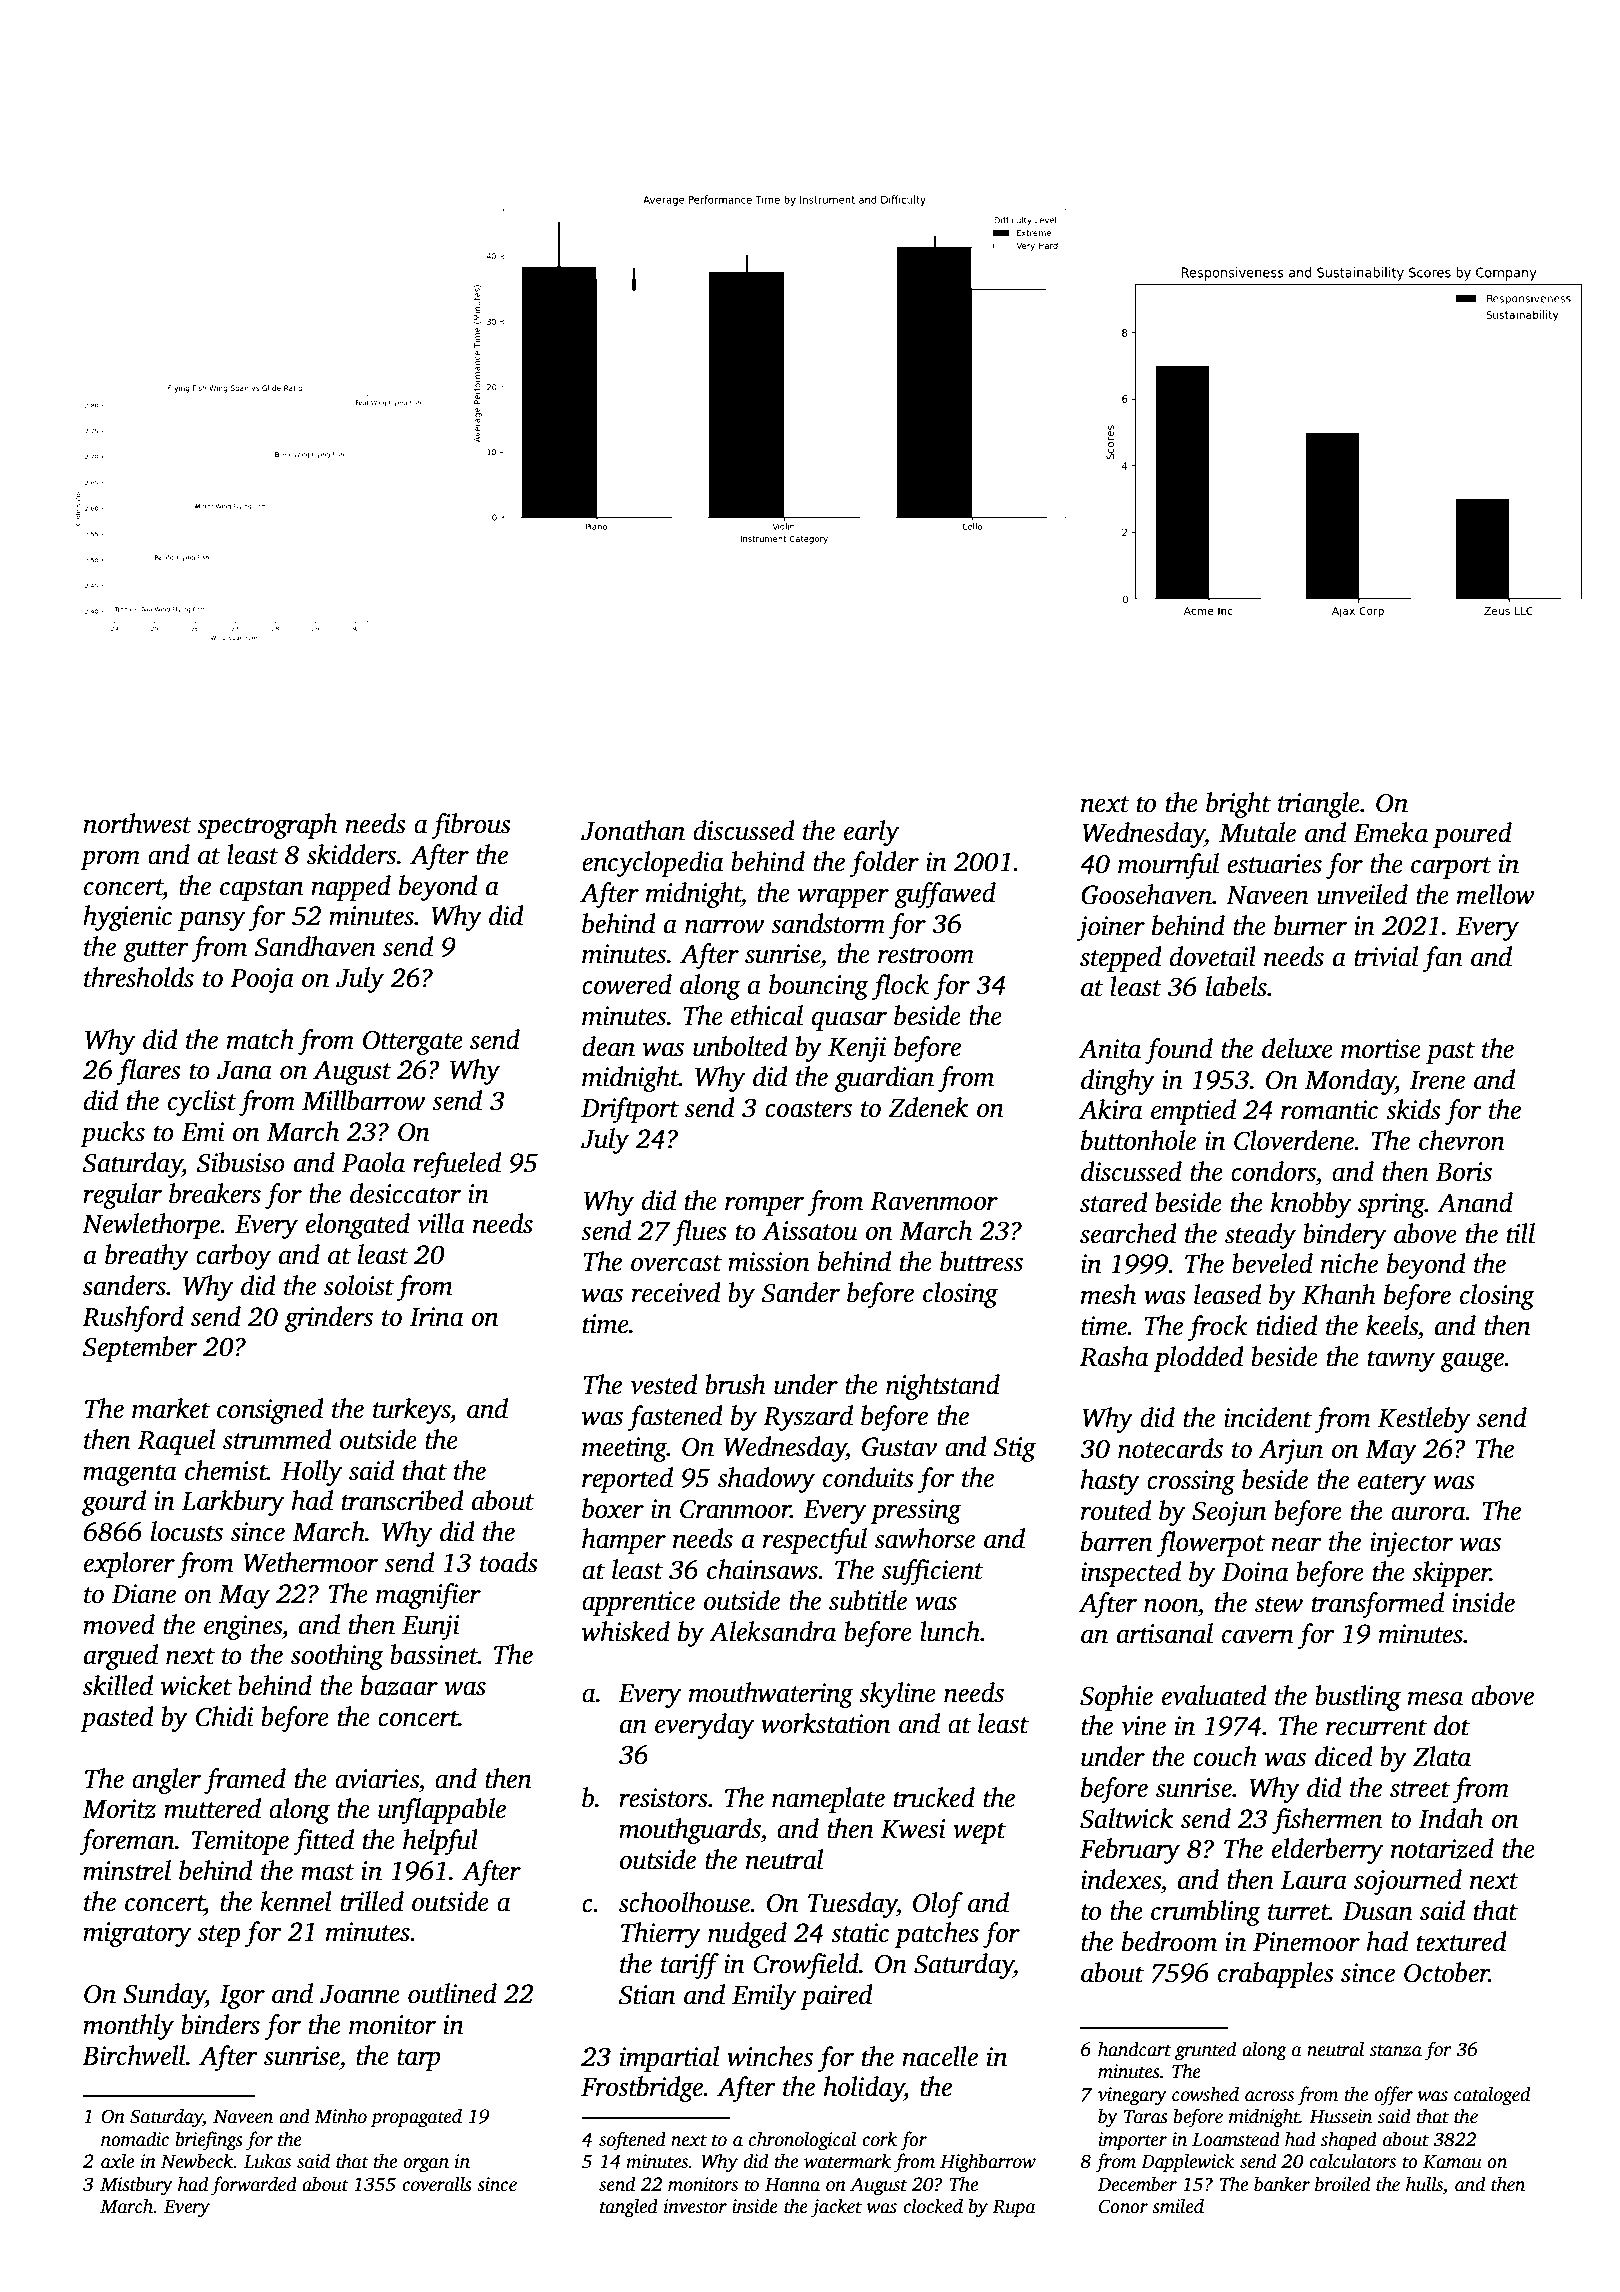 The width and height of the screenshot is (1620, 2292). I want to click on Arjun, so click(1291, 1451).
